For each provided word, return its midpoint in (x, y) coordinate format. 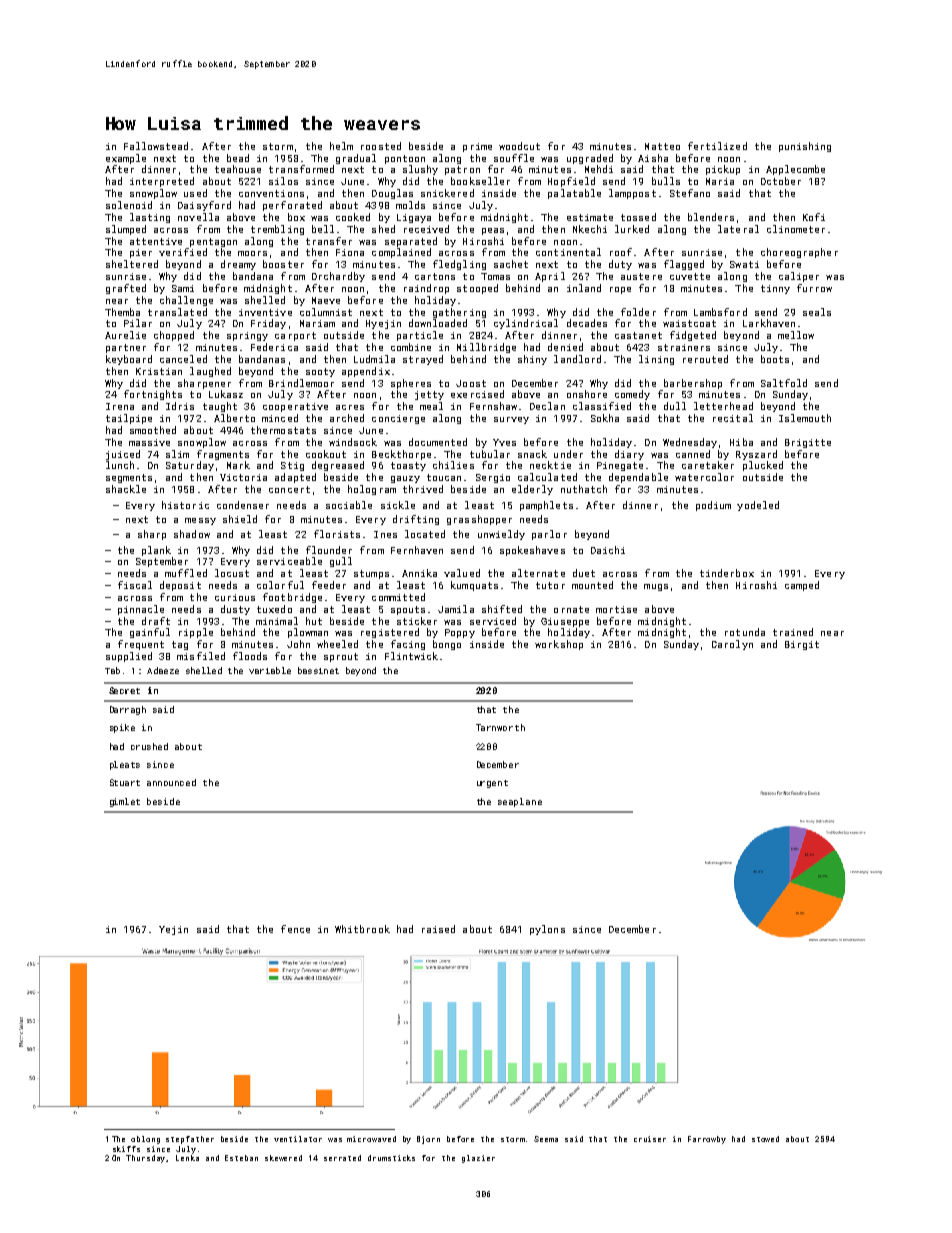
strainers (684, 347)
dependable (638, 478)
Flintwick (411, 656)
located (425, 534)
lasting (150, 218)
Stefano (690, 193)
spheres (411, 384)
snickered (447, 193)
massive (149, 442)
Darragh (128, 710)
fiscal (135, 585)
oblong (145, 1140)
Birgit (802, 645)
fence (295, 929)
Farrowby (707, 1140)
